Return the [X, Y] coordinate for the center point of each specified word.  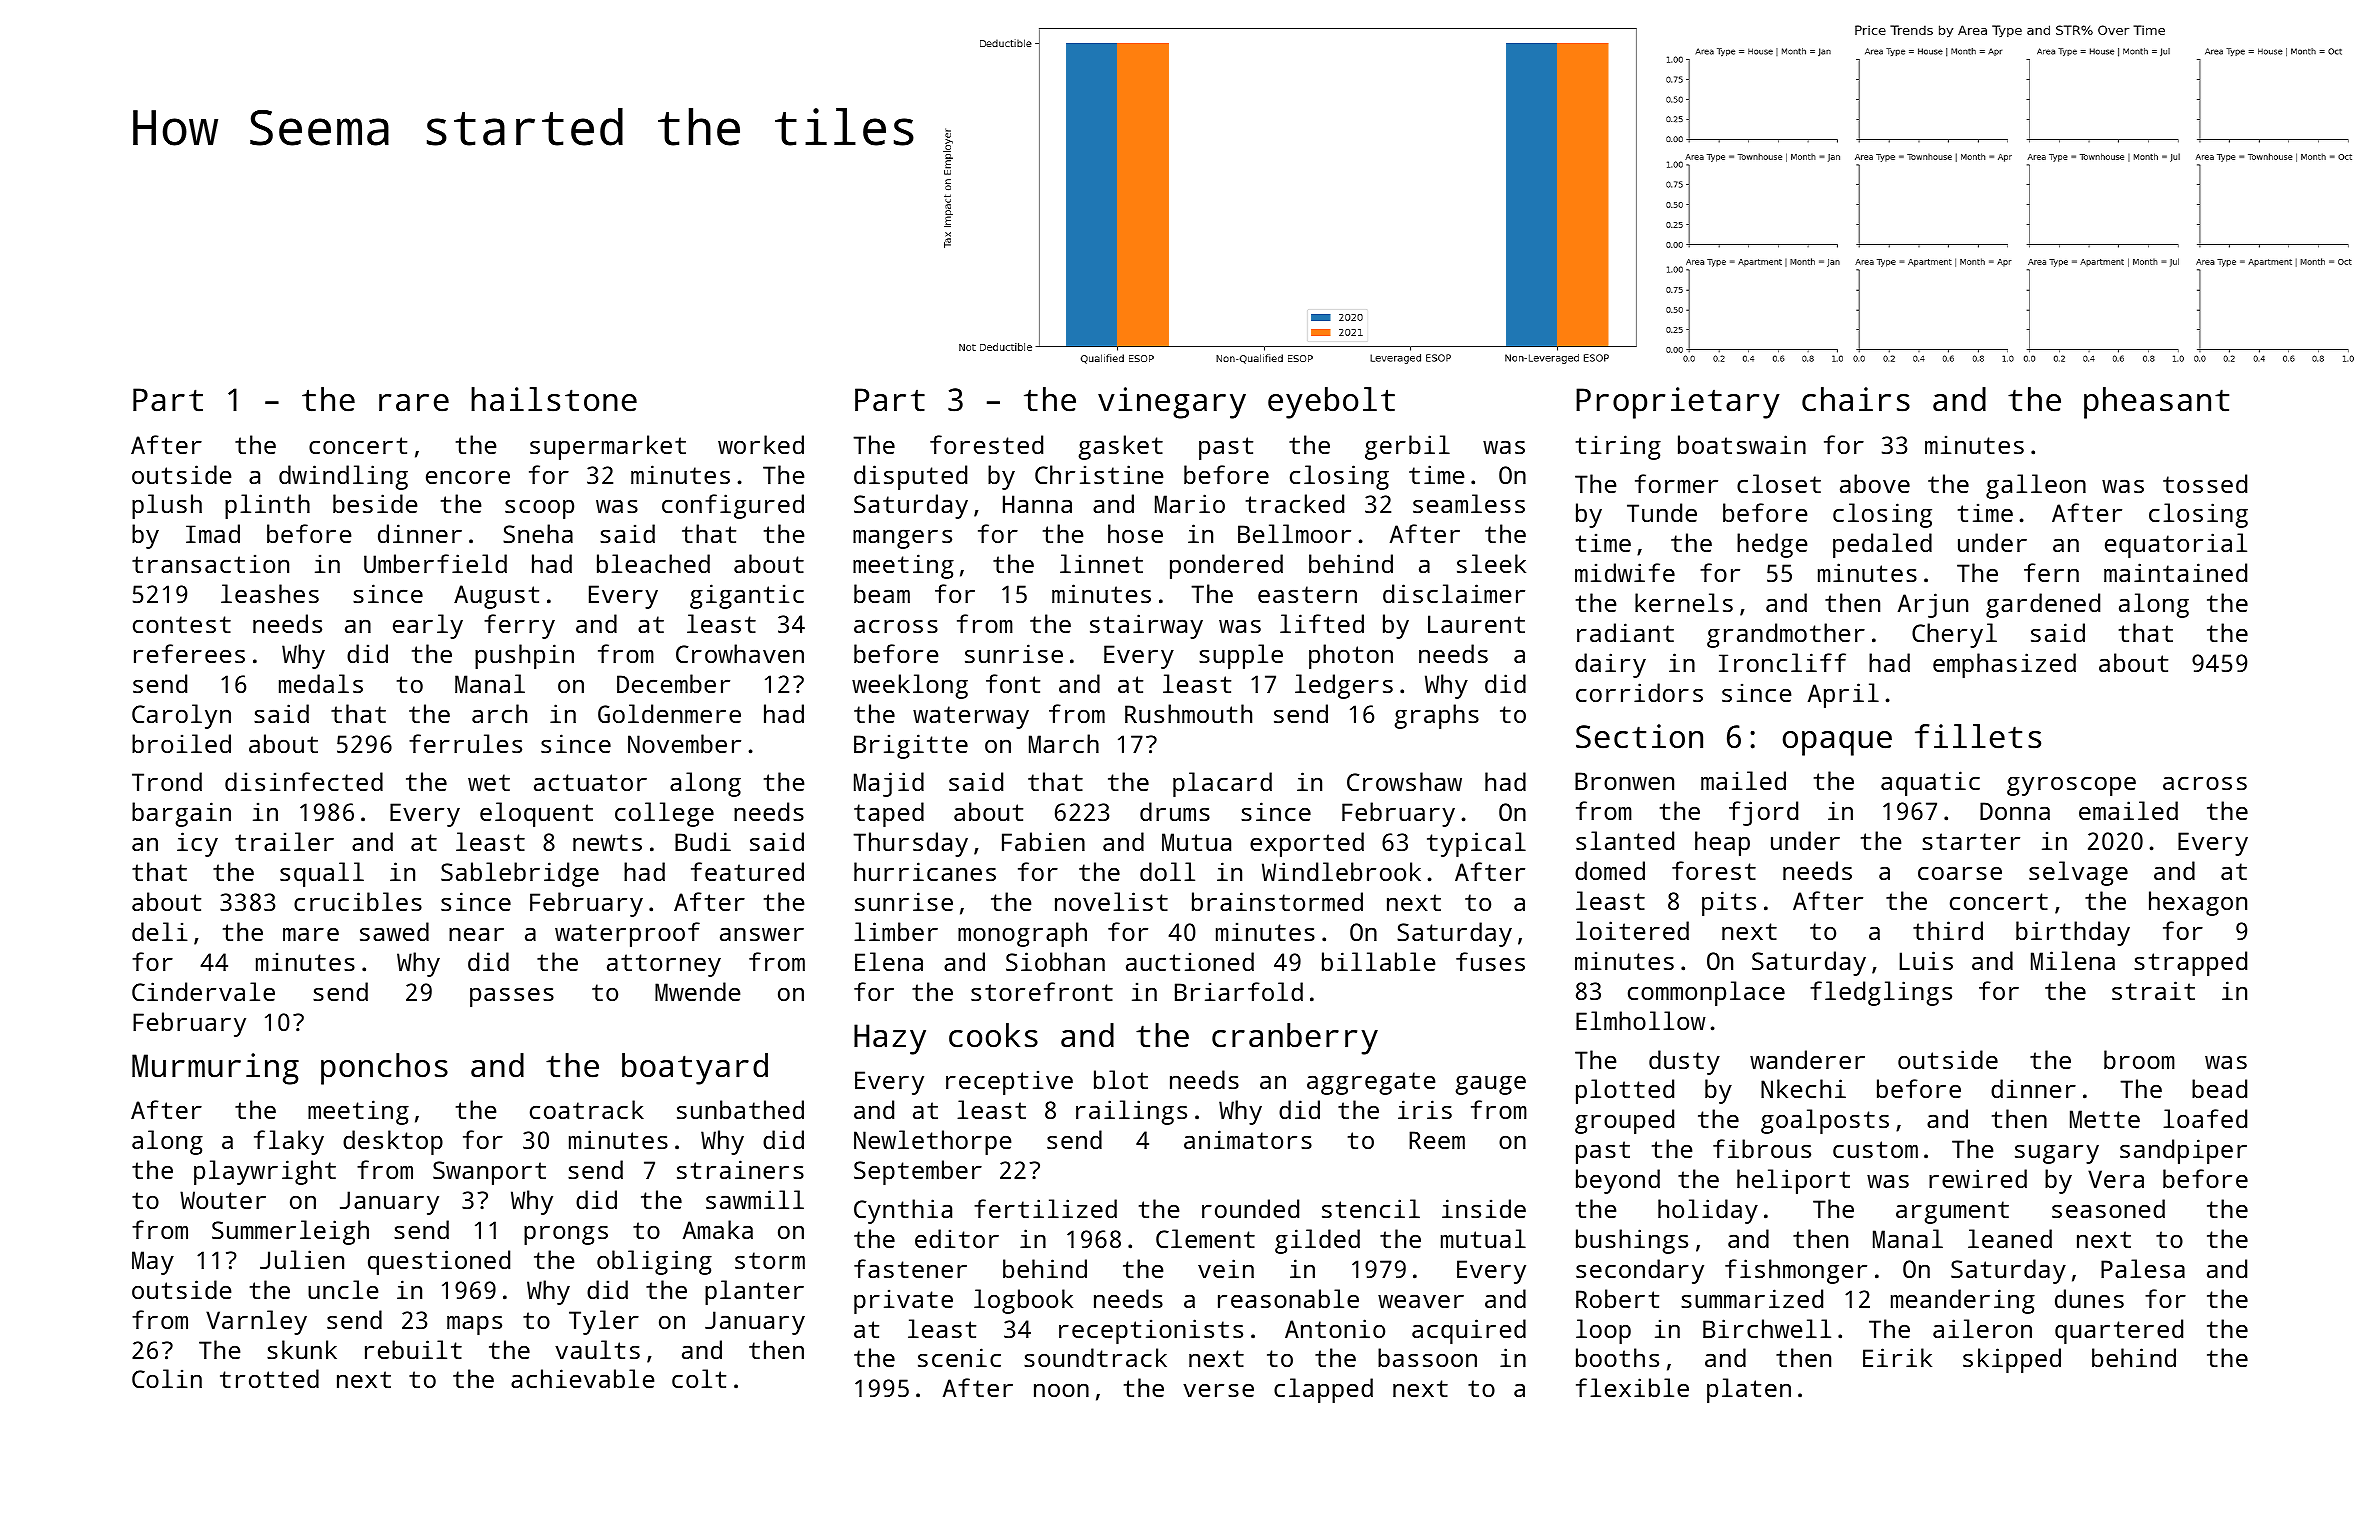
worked [761, 444]
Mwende [697, 991]
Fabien [1043, 841]
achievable [582, 1378]
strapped [2190, 963]
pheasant [2156, 403]
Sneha [538, 533]
